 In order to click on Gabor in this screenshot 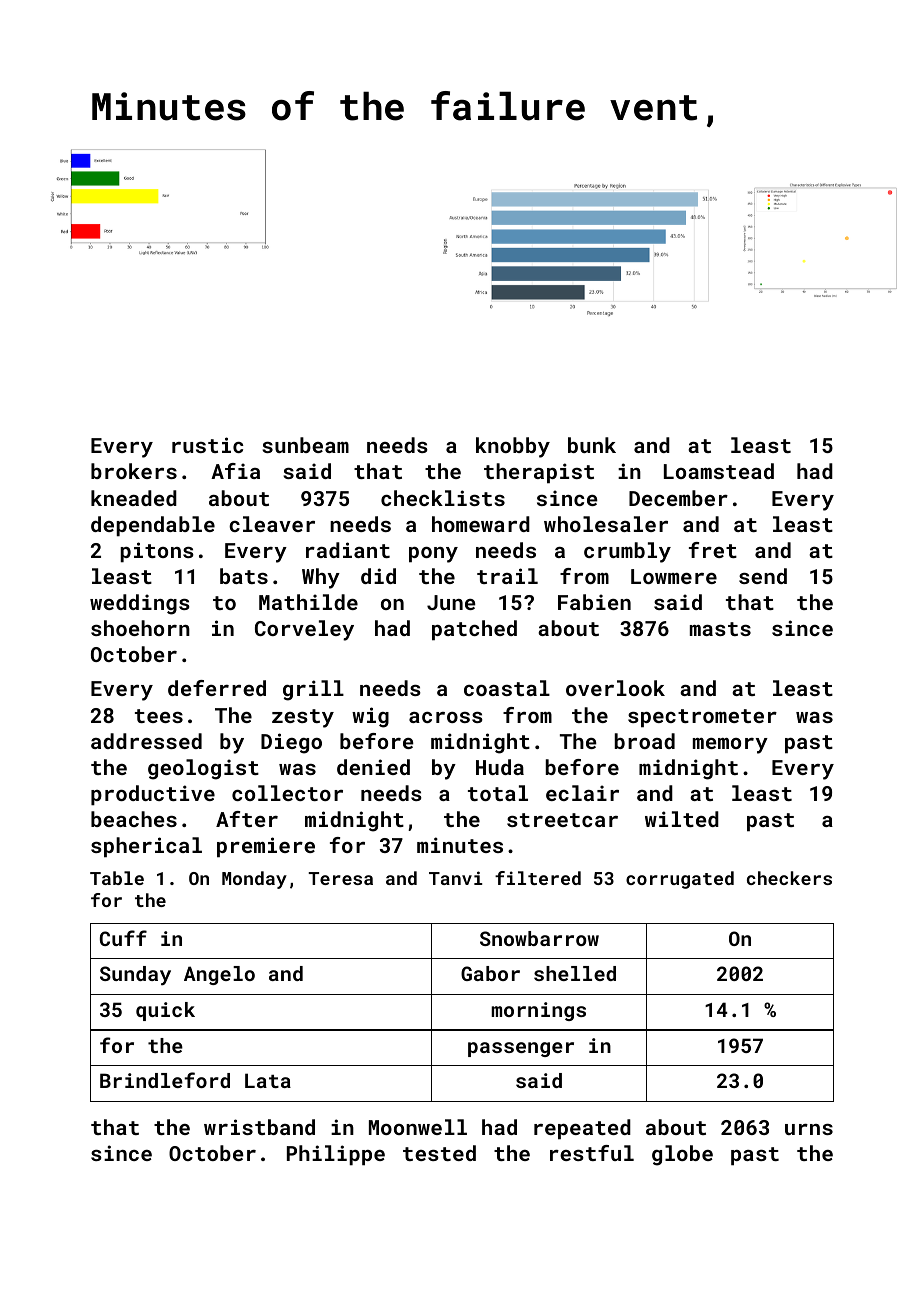, I will do `click(490, 973)`.
